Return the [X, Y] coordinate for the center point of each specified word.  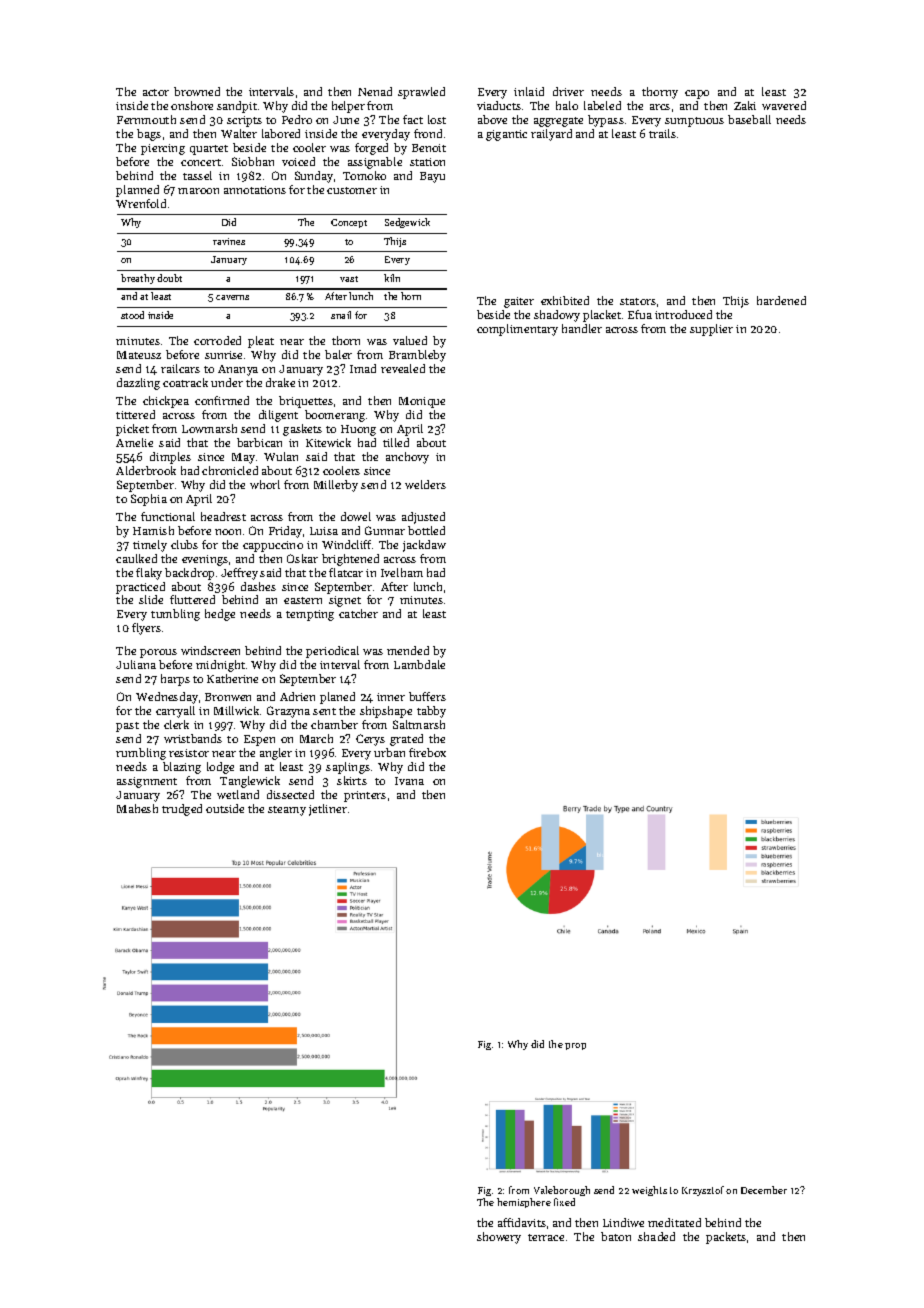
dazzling [138, 384]
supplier [711, 330]
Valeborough [562, 1191]
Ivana [409, 781]
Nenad [375, 91]
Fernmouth [146, 119]
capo [697, 94]
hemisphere [524, 1203]
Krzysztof [703, 1191]
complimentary [517, 330]
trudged [182, 810]
